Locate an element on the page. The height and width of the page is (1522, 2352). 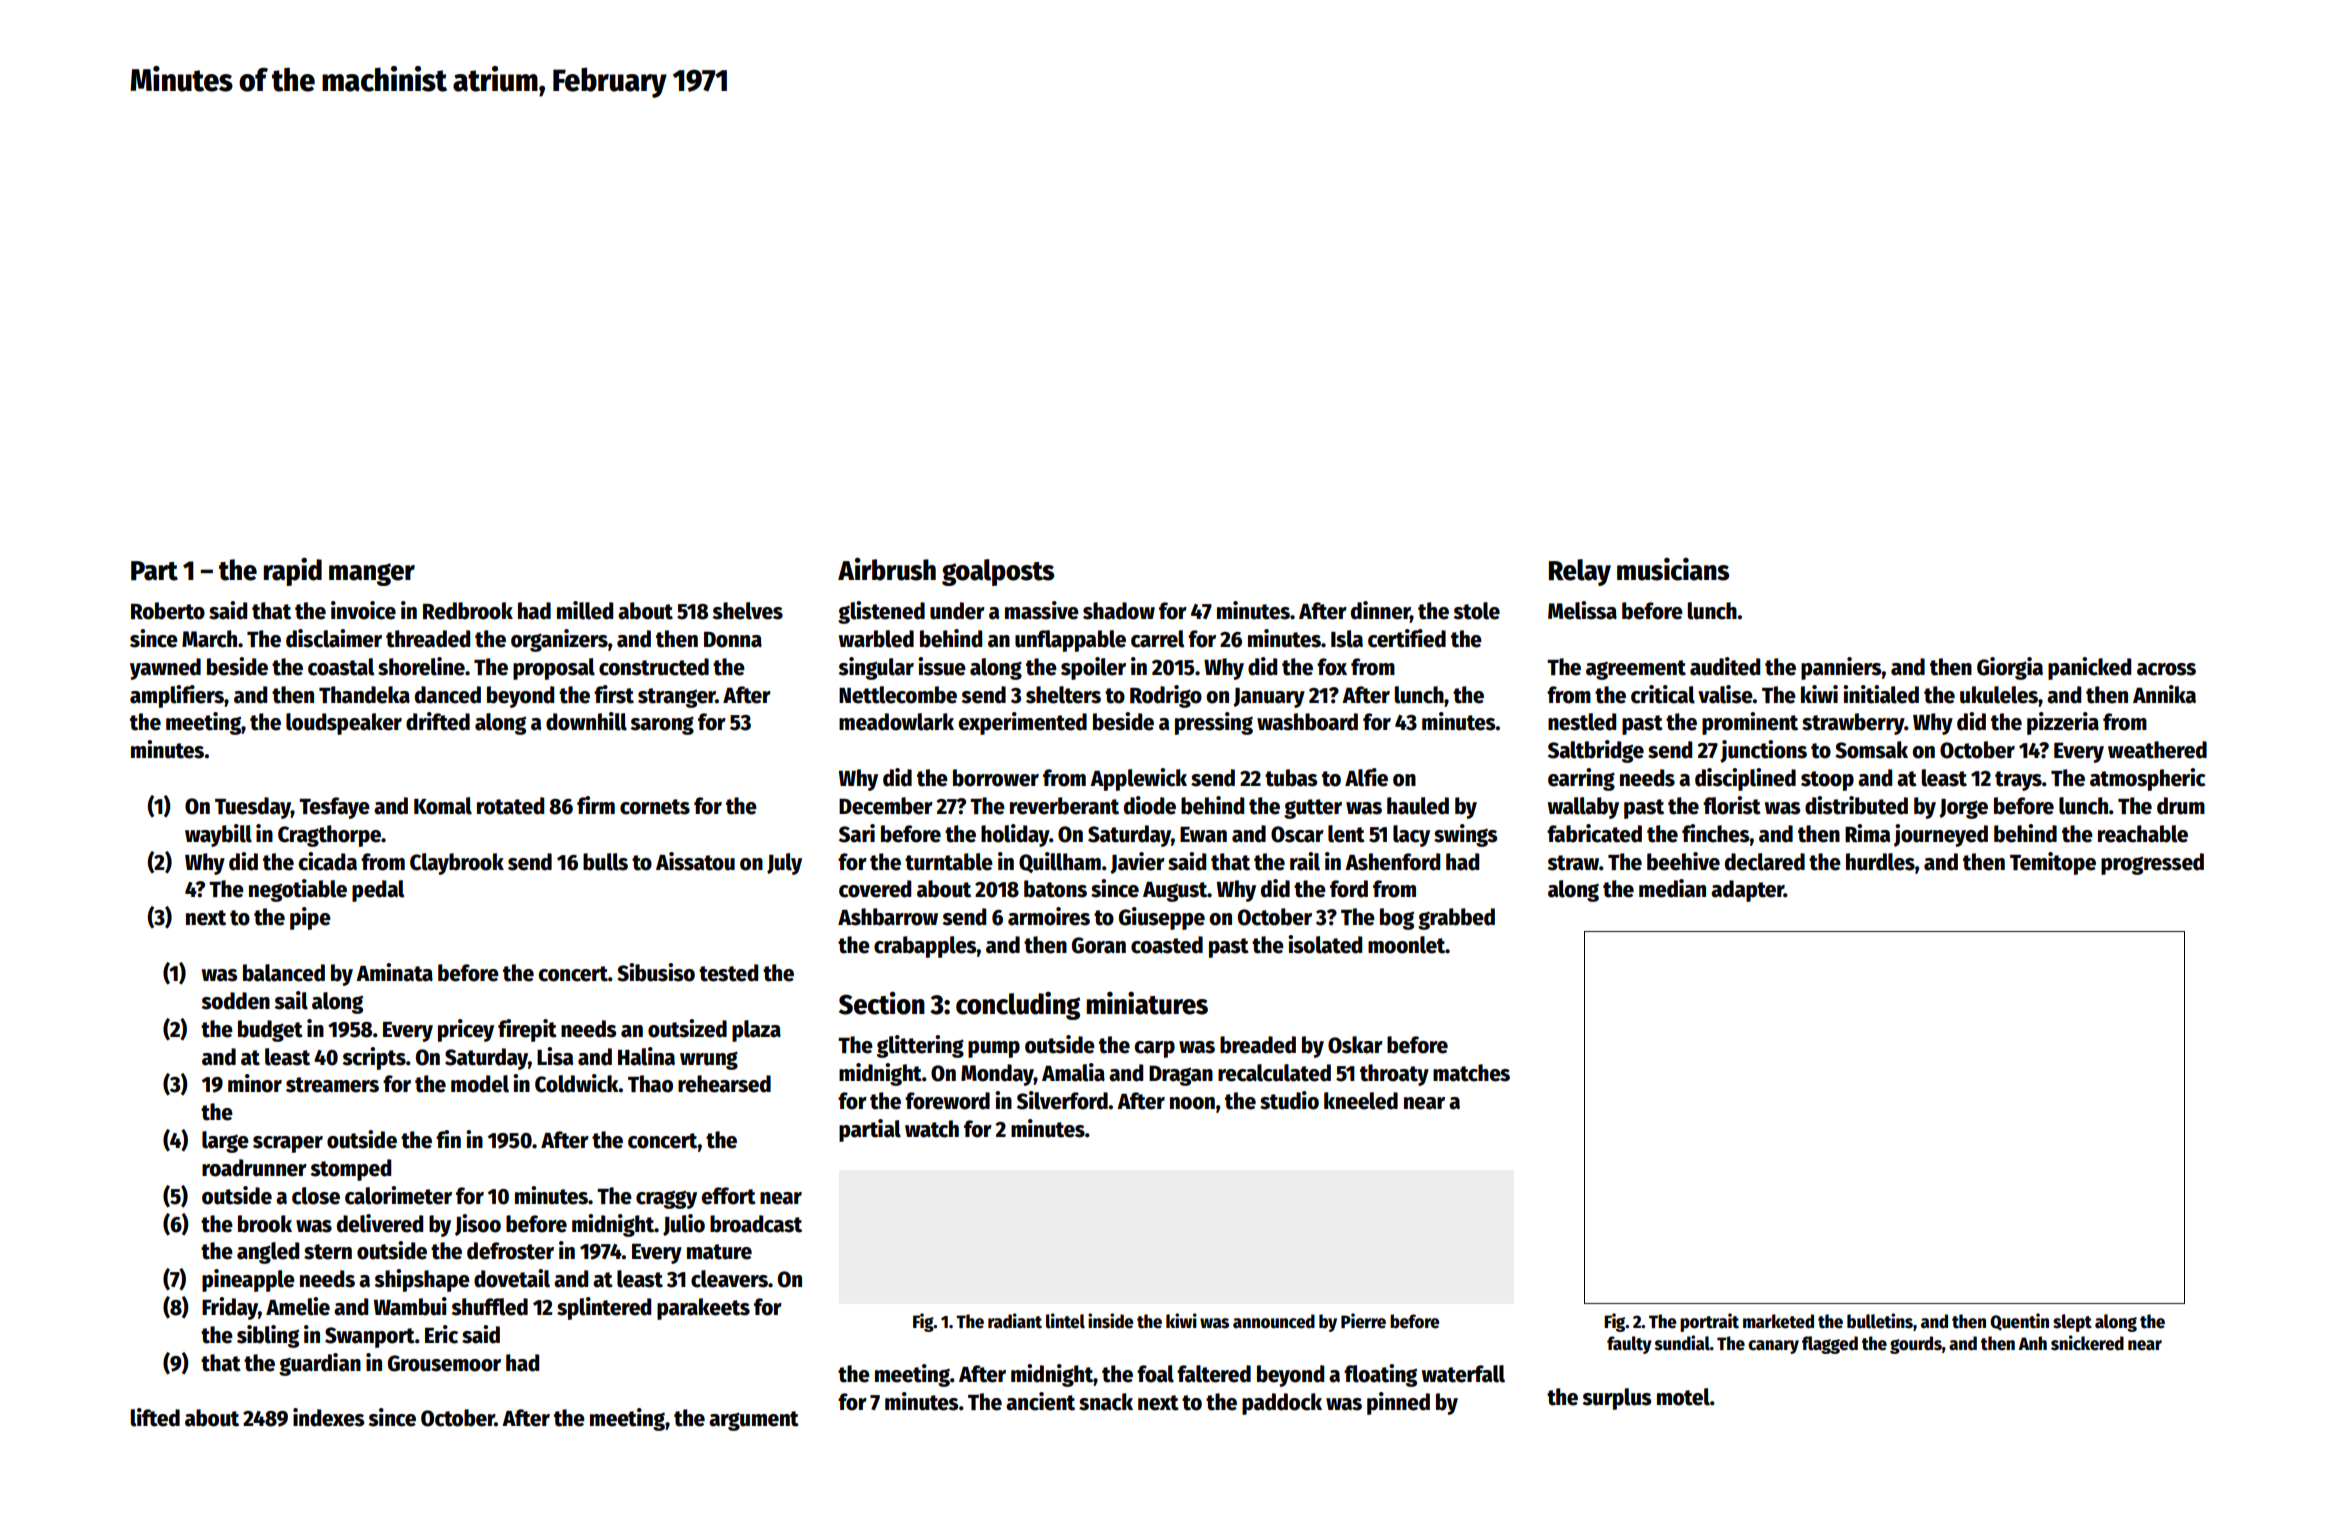
balanced is located at coordinates (284, 973).
